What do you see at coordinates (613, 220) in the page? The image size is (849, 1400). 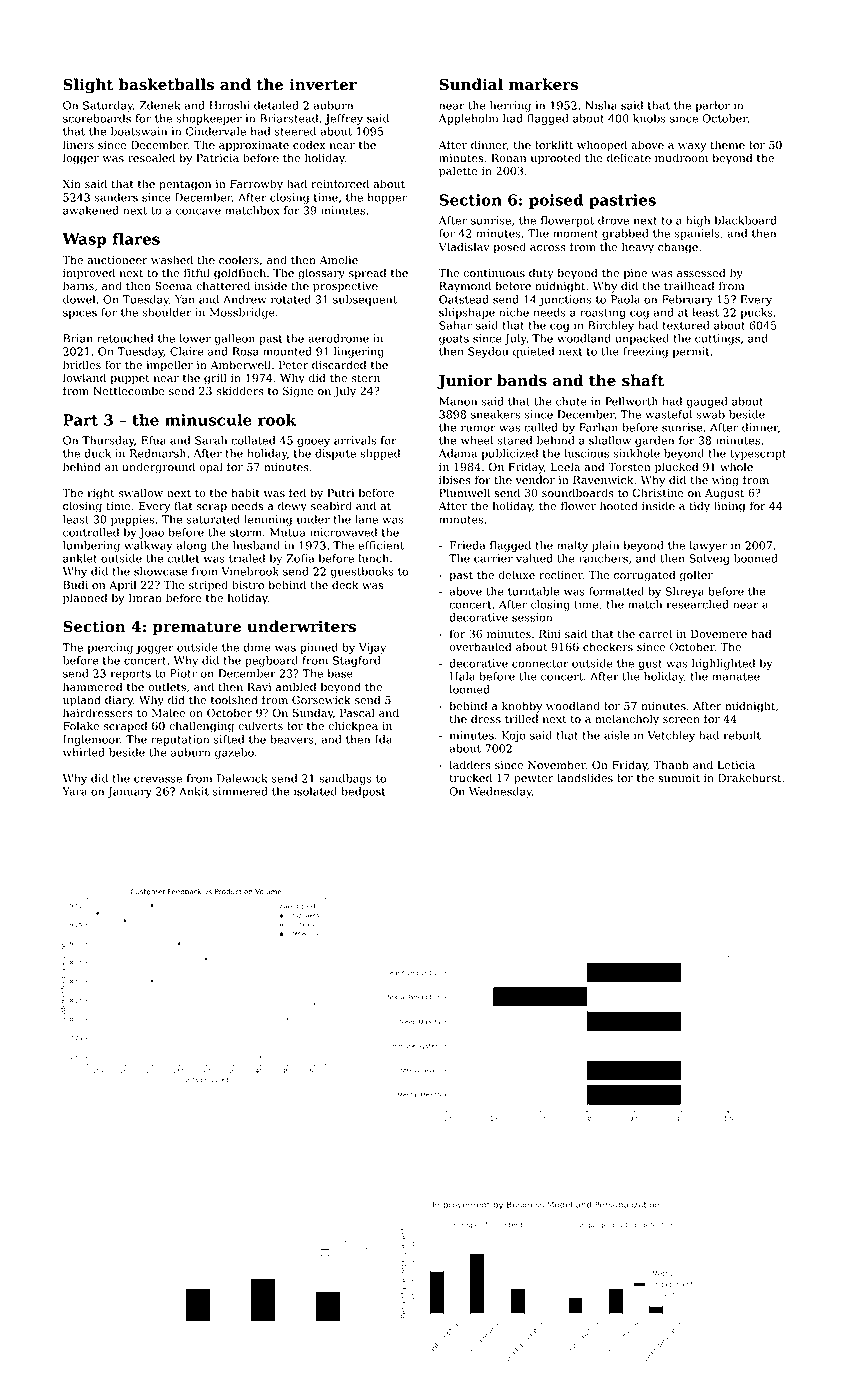 I see `drove` at bounding box center [613, 220].
